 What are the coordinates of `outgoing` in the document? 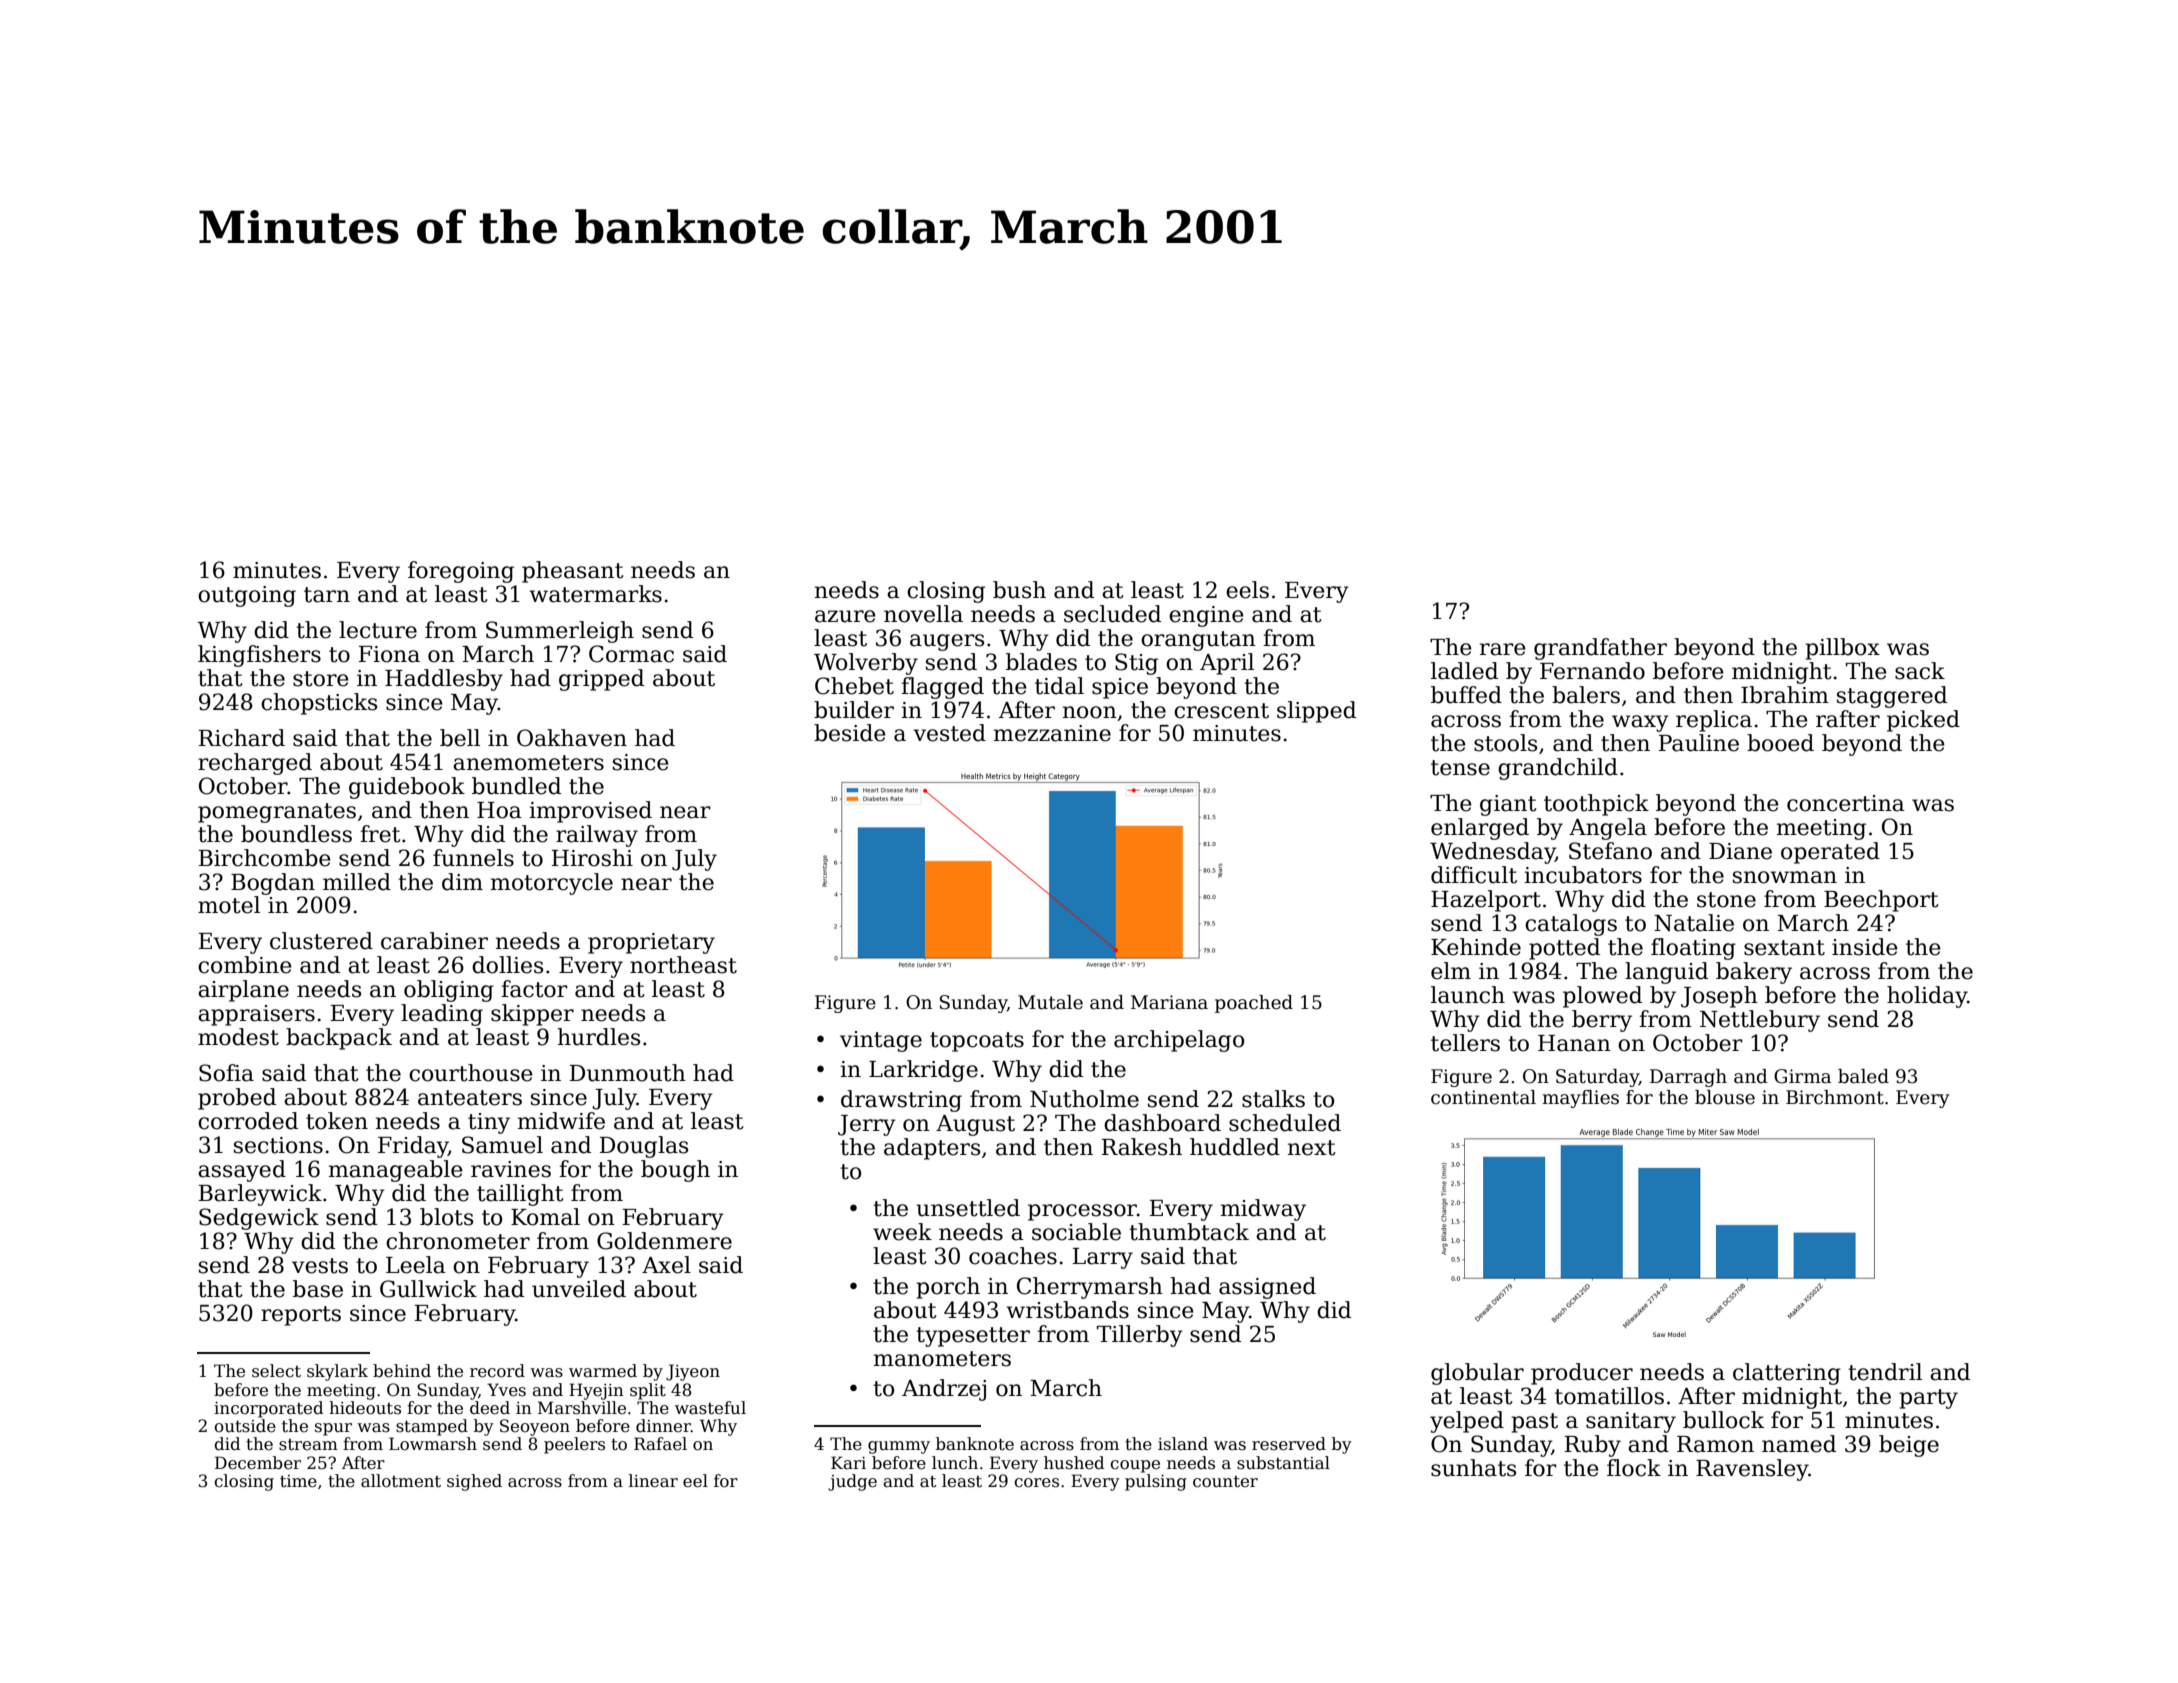 It's located at (247, 596).
